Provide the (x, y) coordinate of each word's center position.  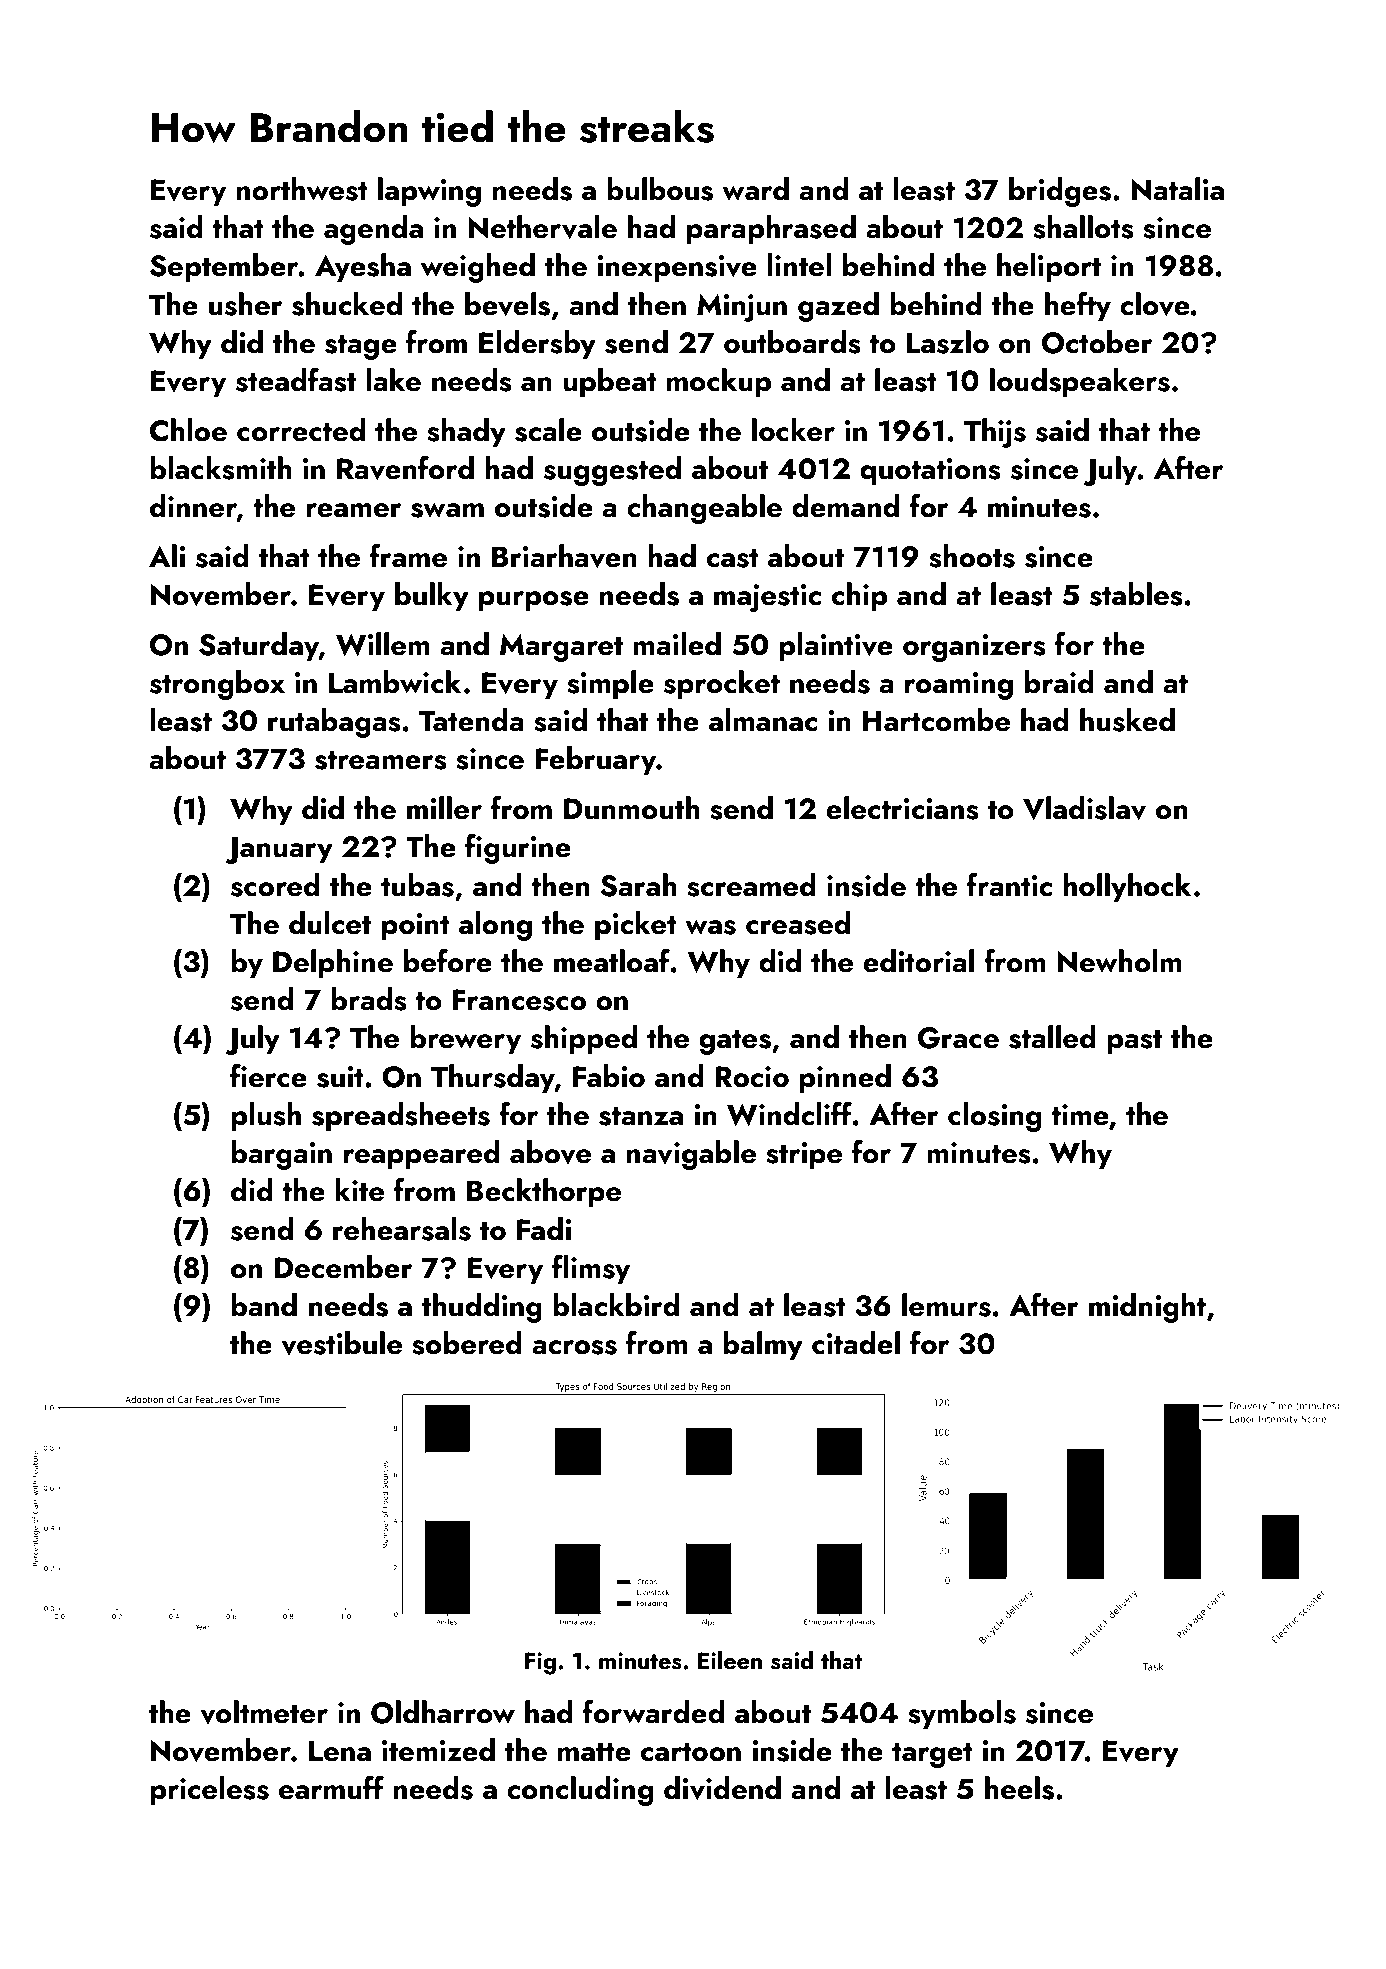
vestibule (341, 1343)
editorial (918, 961)
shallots (1083, 227)
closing (994, 1117)
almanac (763, 720)
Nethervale (542, 227)
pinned (845, 1079)
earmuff (331, 1788)
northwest (302, 189)
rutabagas (334, 723)
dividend (722, 1788)
